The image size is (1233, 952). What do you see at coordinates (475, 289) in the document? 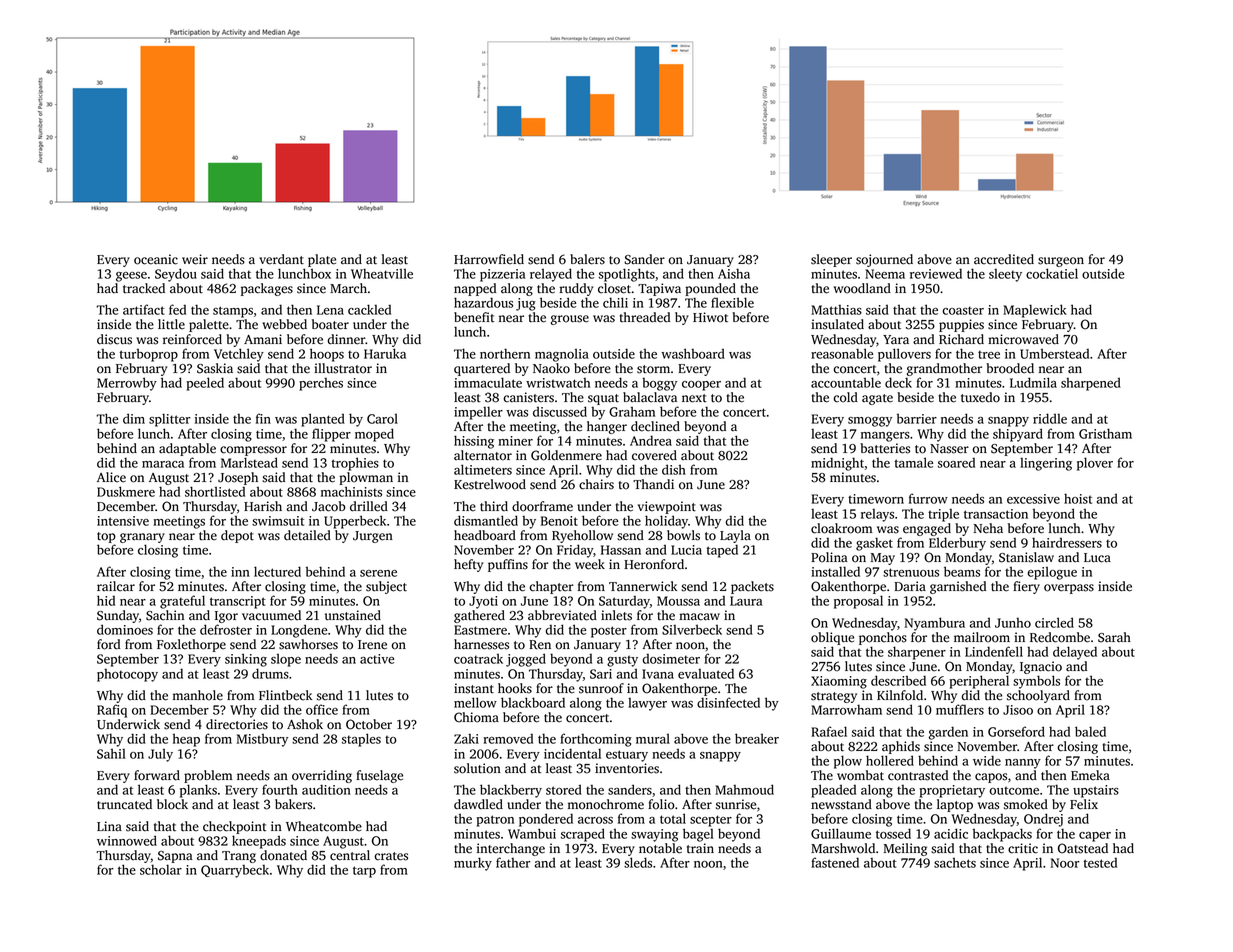
I see `napped` at bounding box center [475, 289].
